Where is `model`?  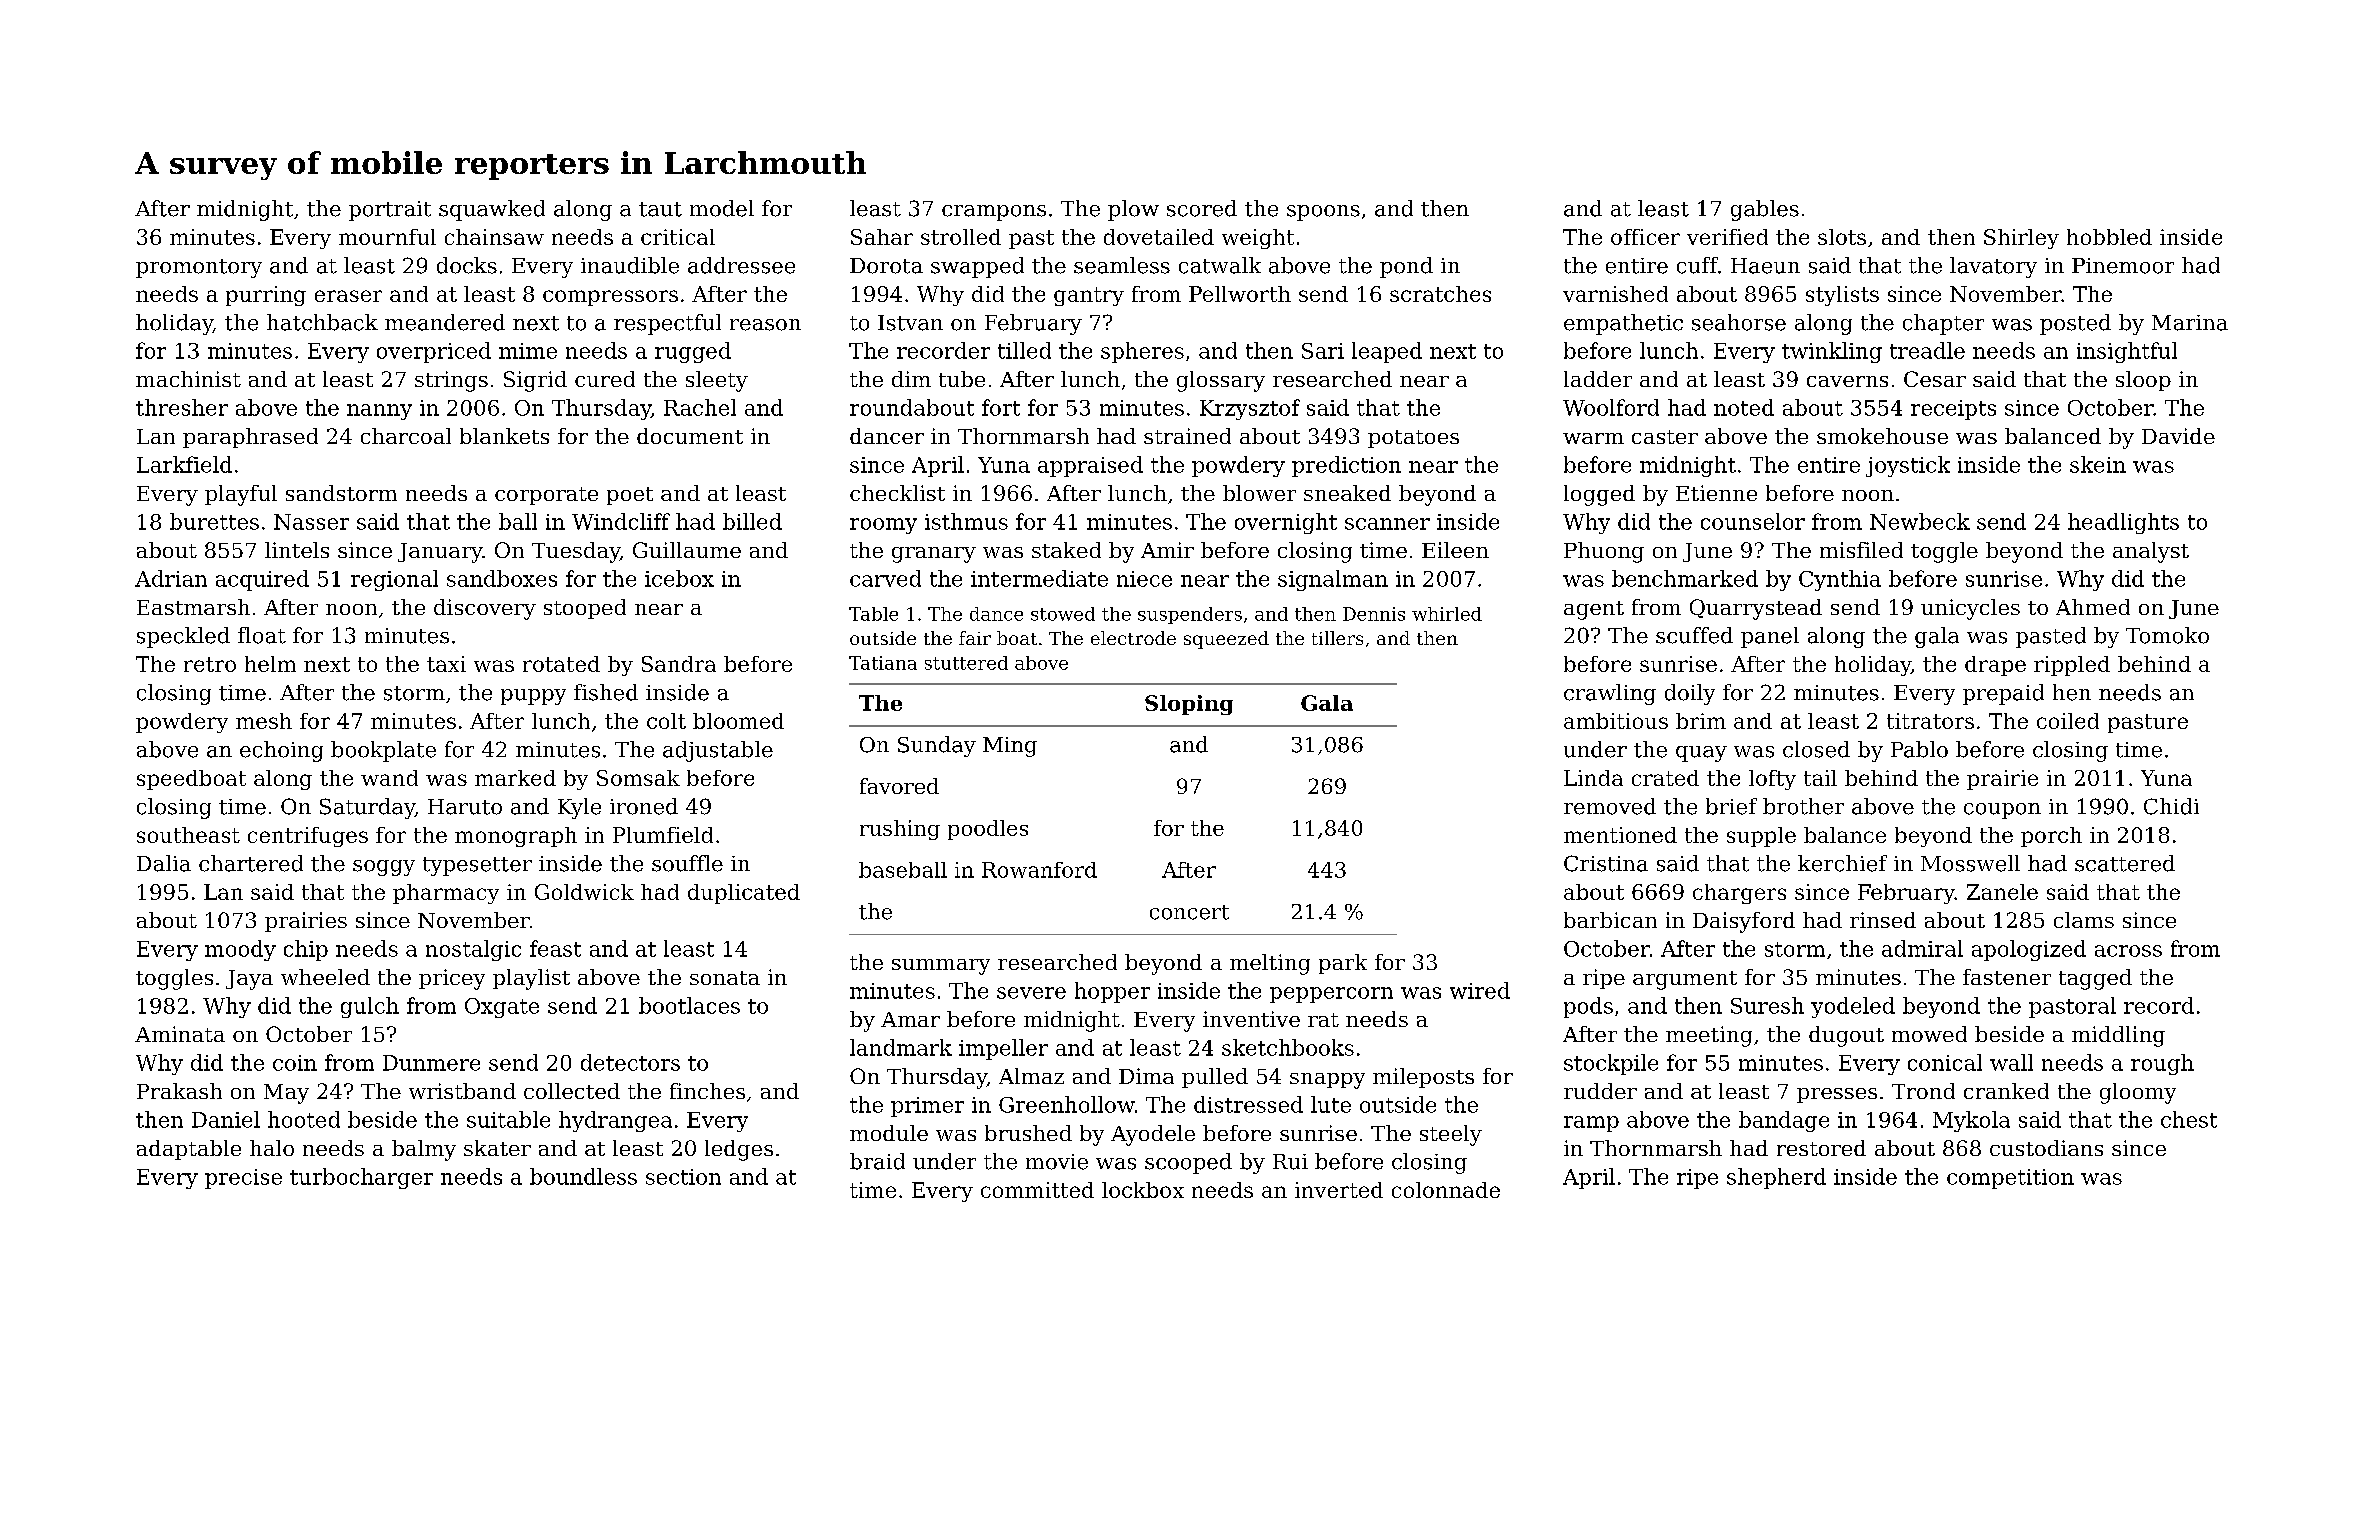
model is located at coordinates (722, 208).
